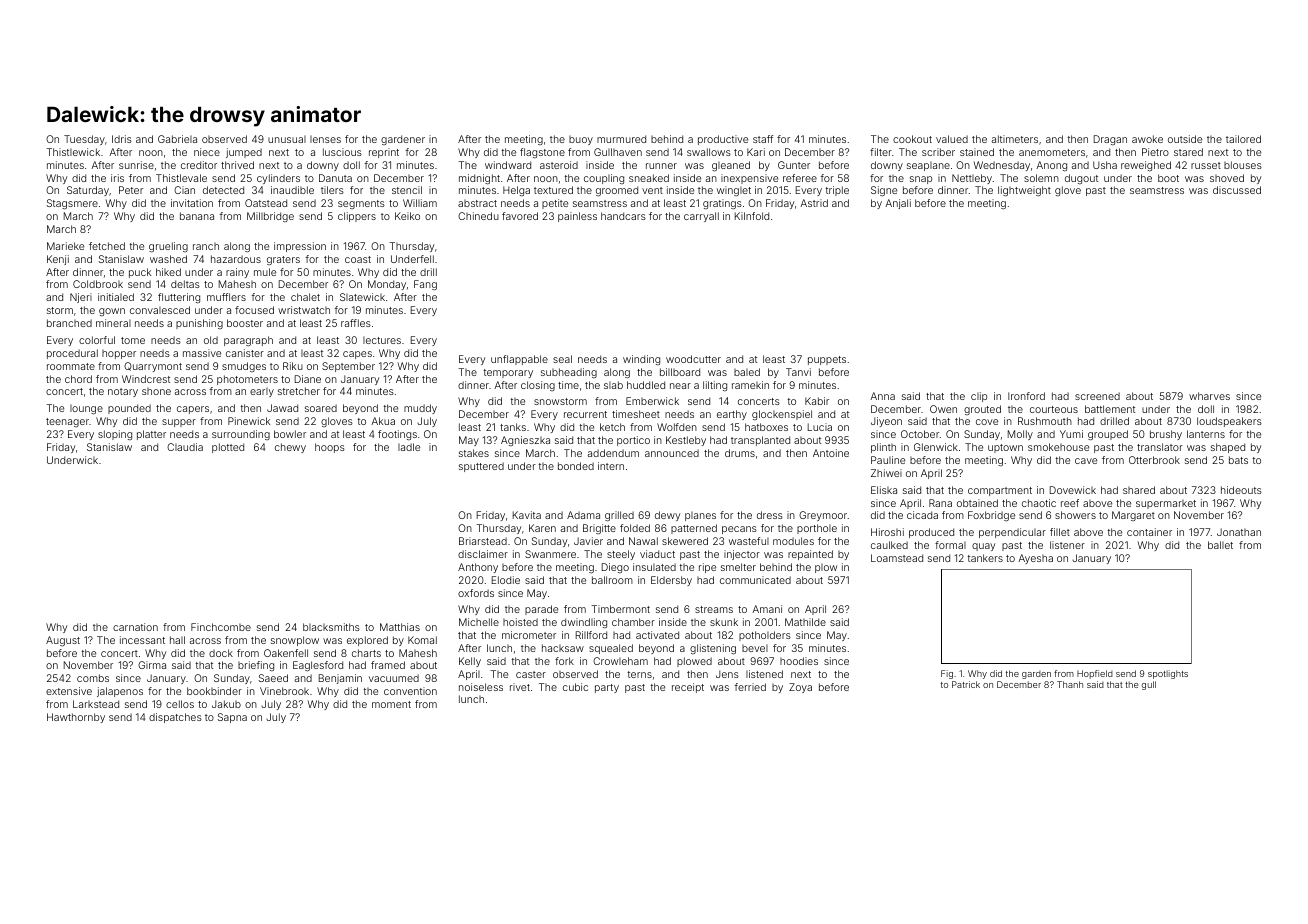  I want to click on puppets, so click(827, 360).
